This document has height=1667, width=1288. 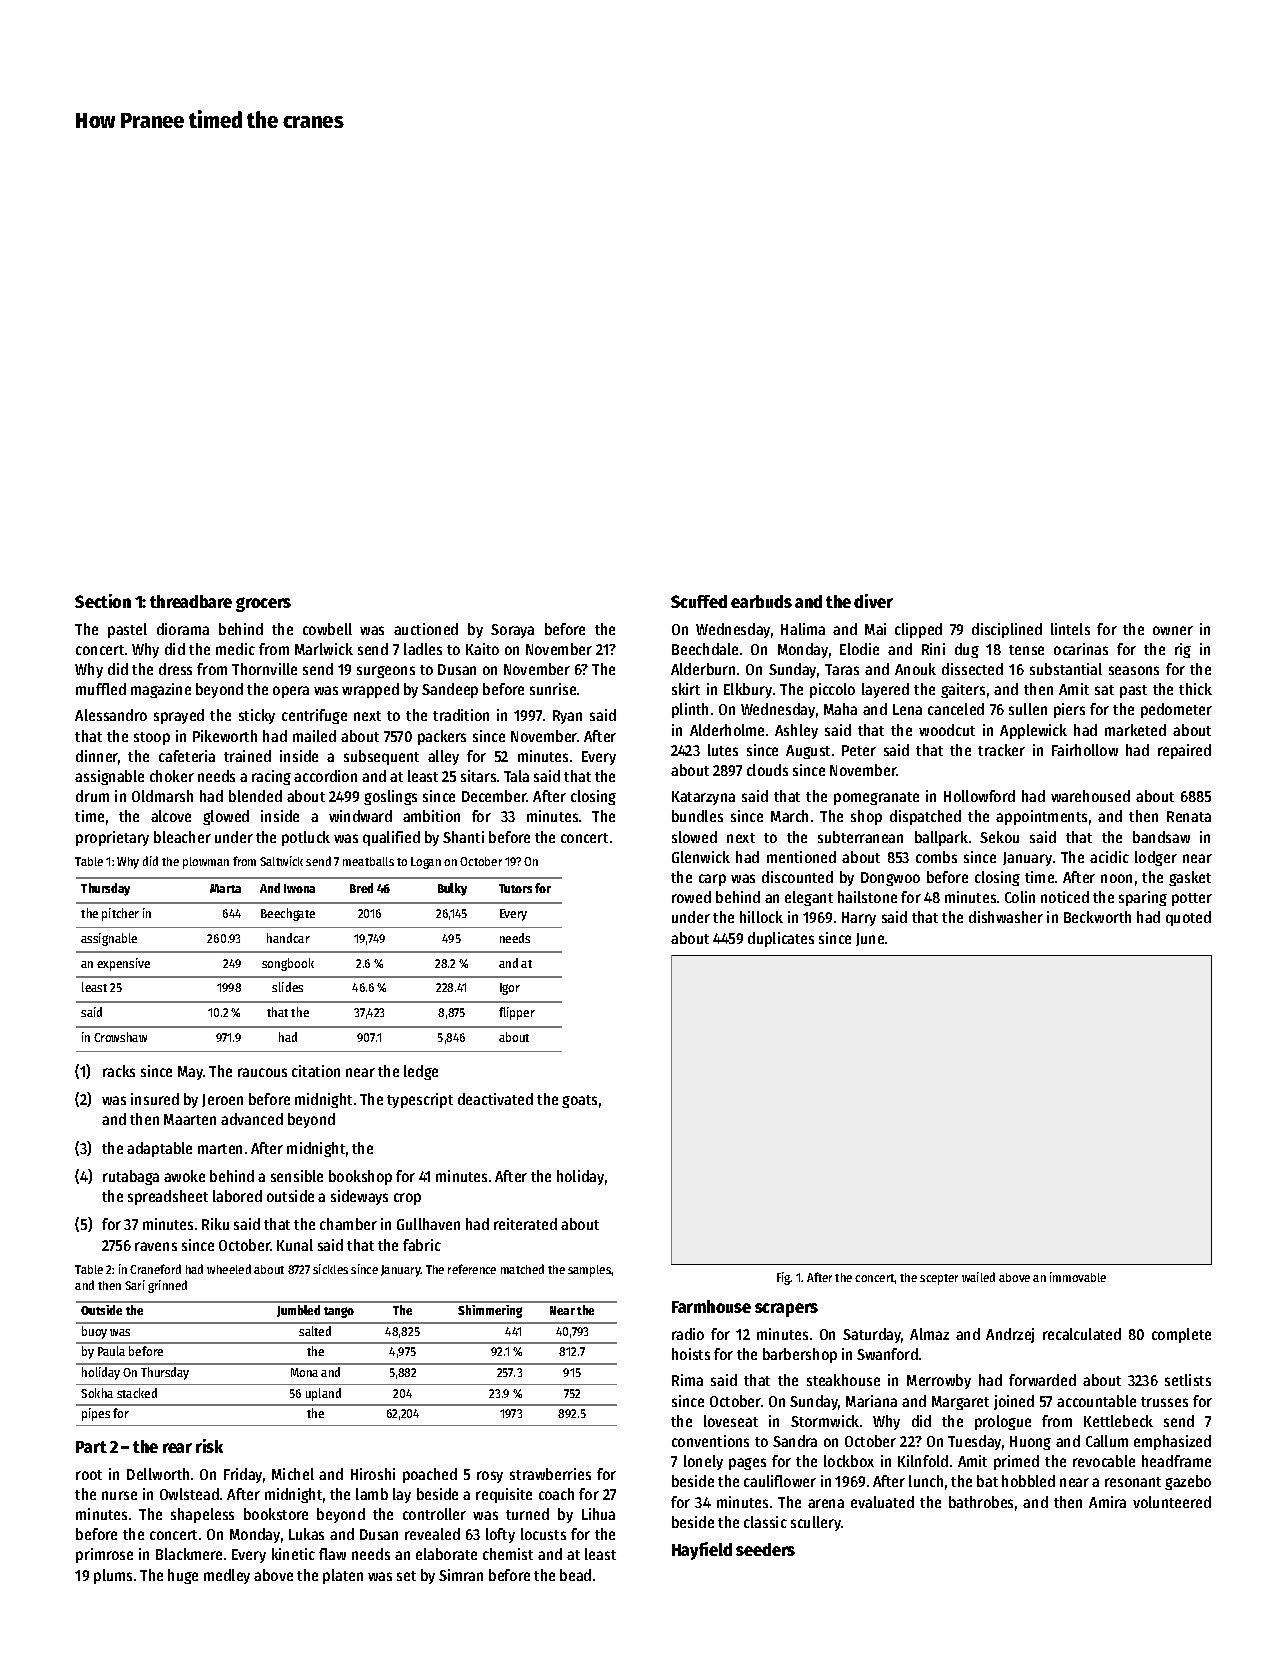 I want to click on immovable, so click(x=1078, y=1277).
